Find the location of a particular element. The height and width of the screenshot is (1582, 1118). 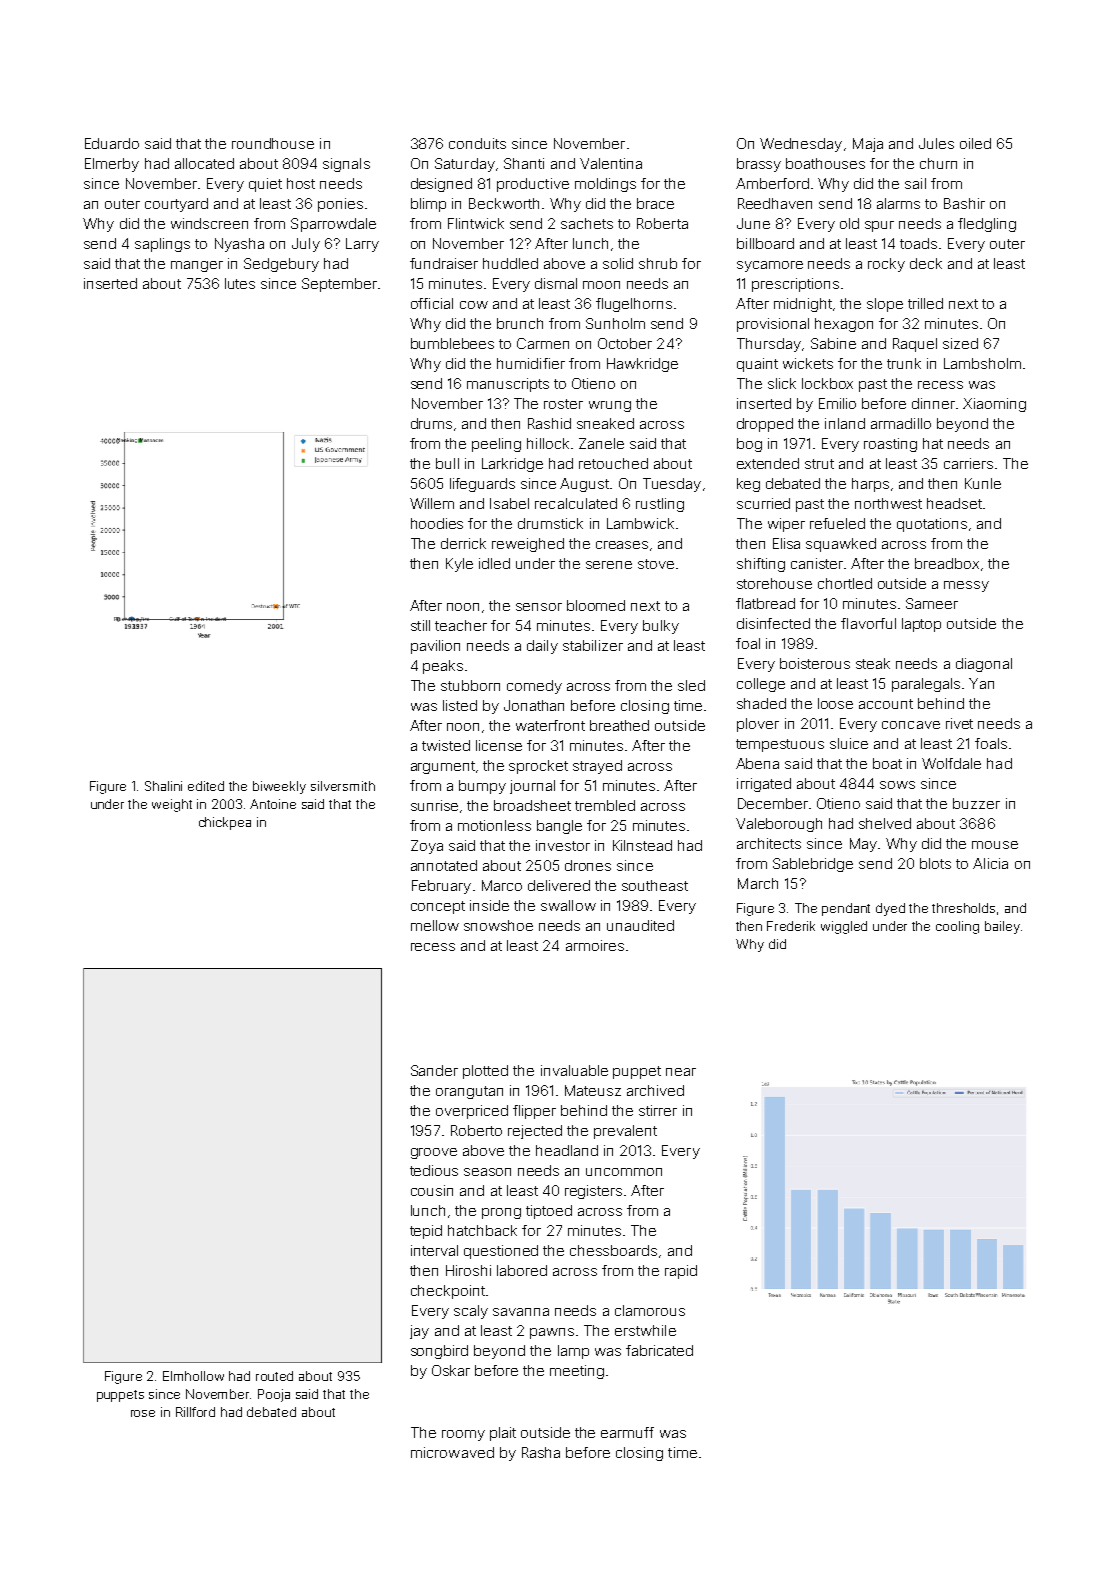

Sunholm is located at coordinates (615, 323).
